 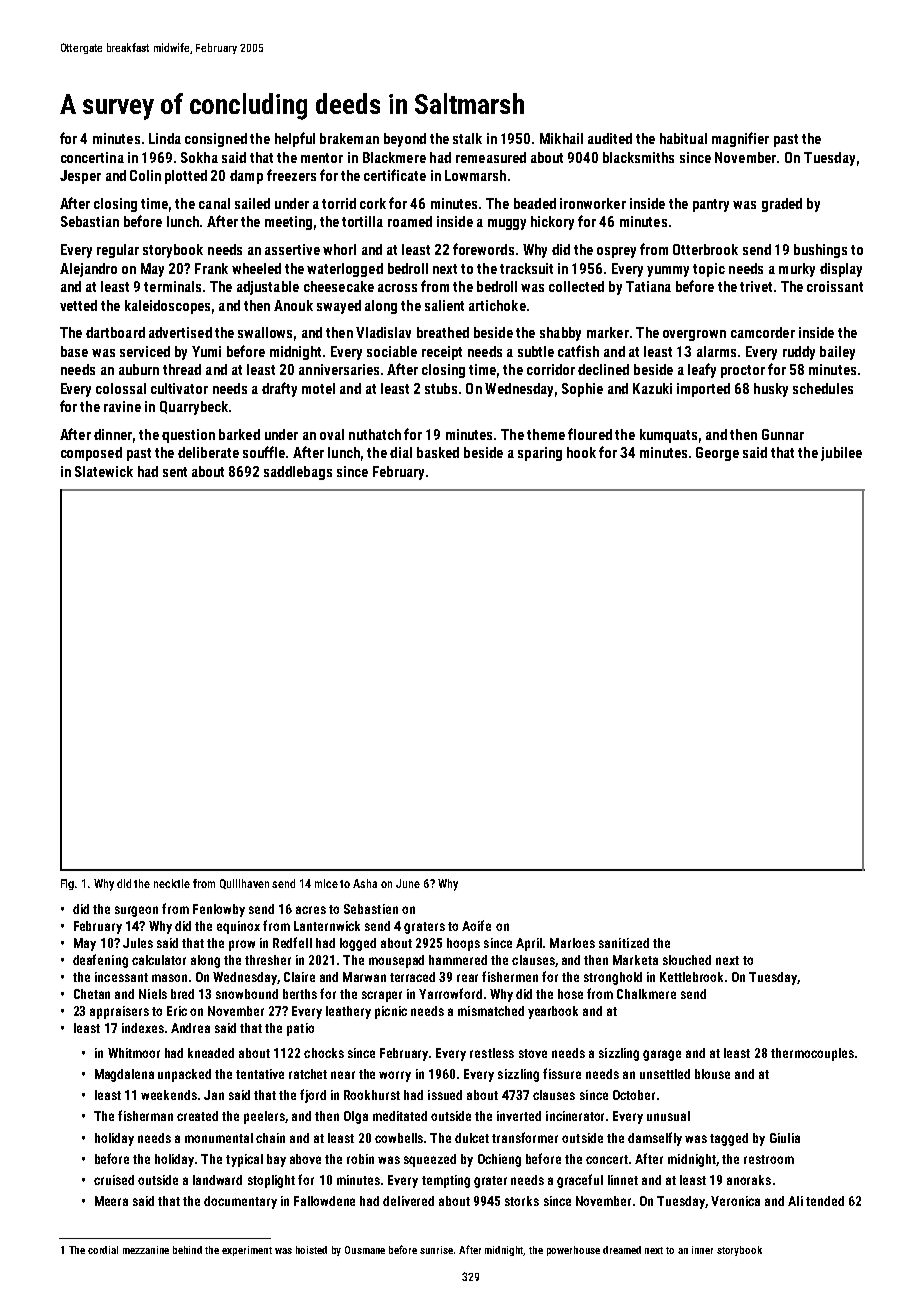 I want to click on magnifier, so click(x=740, y=139).
